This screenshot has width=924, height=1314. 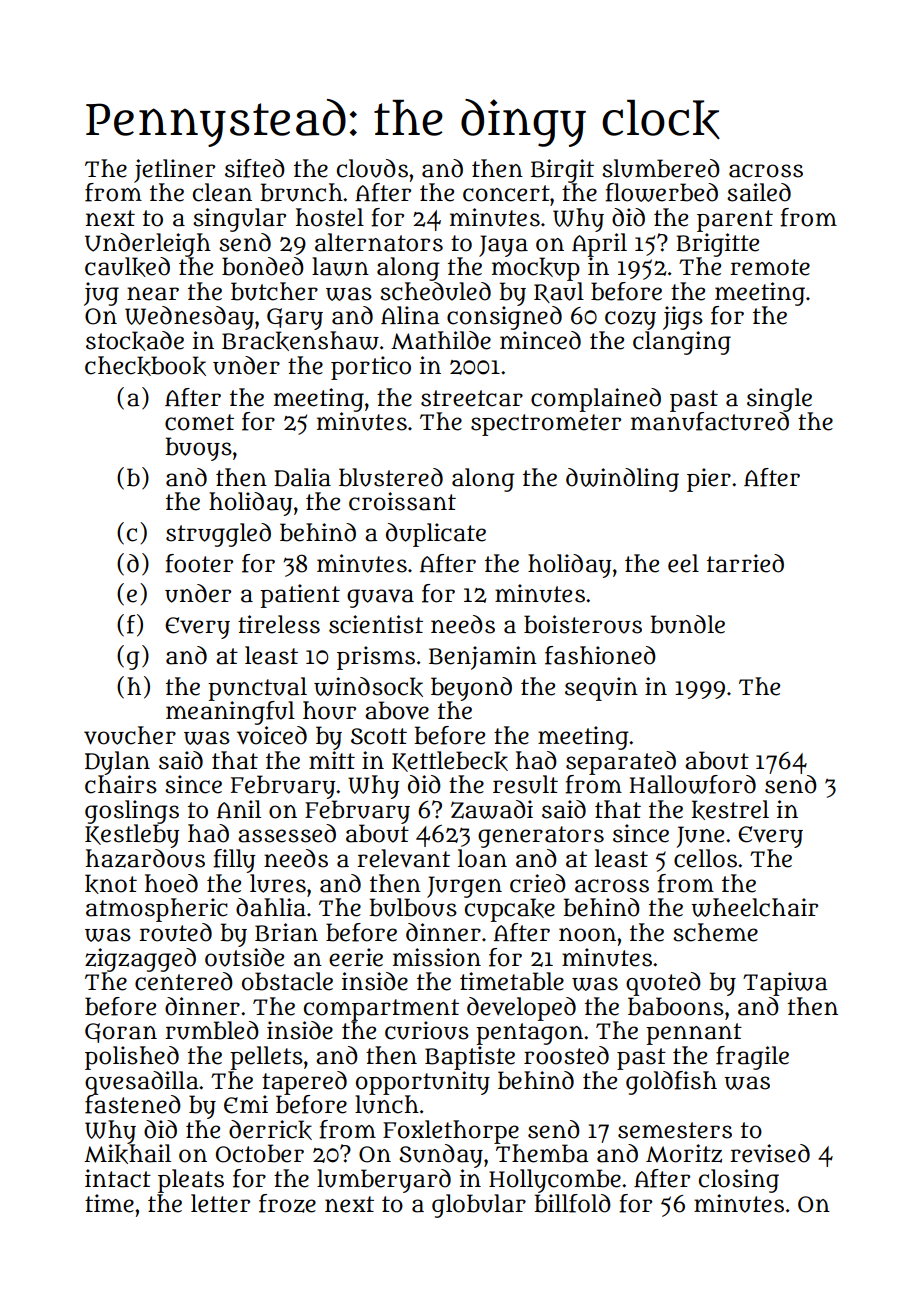 I want to click on bundle, so click(x=687, y=624).
